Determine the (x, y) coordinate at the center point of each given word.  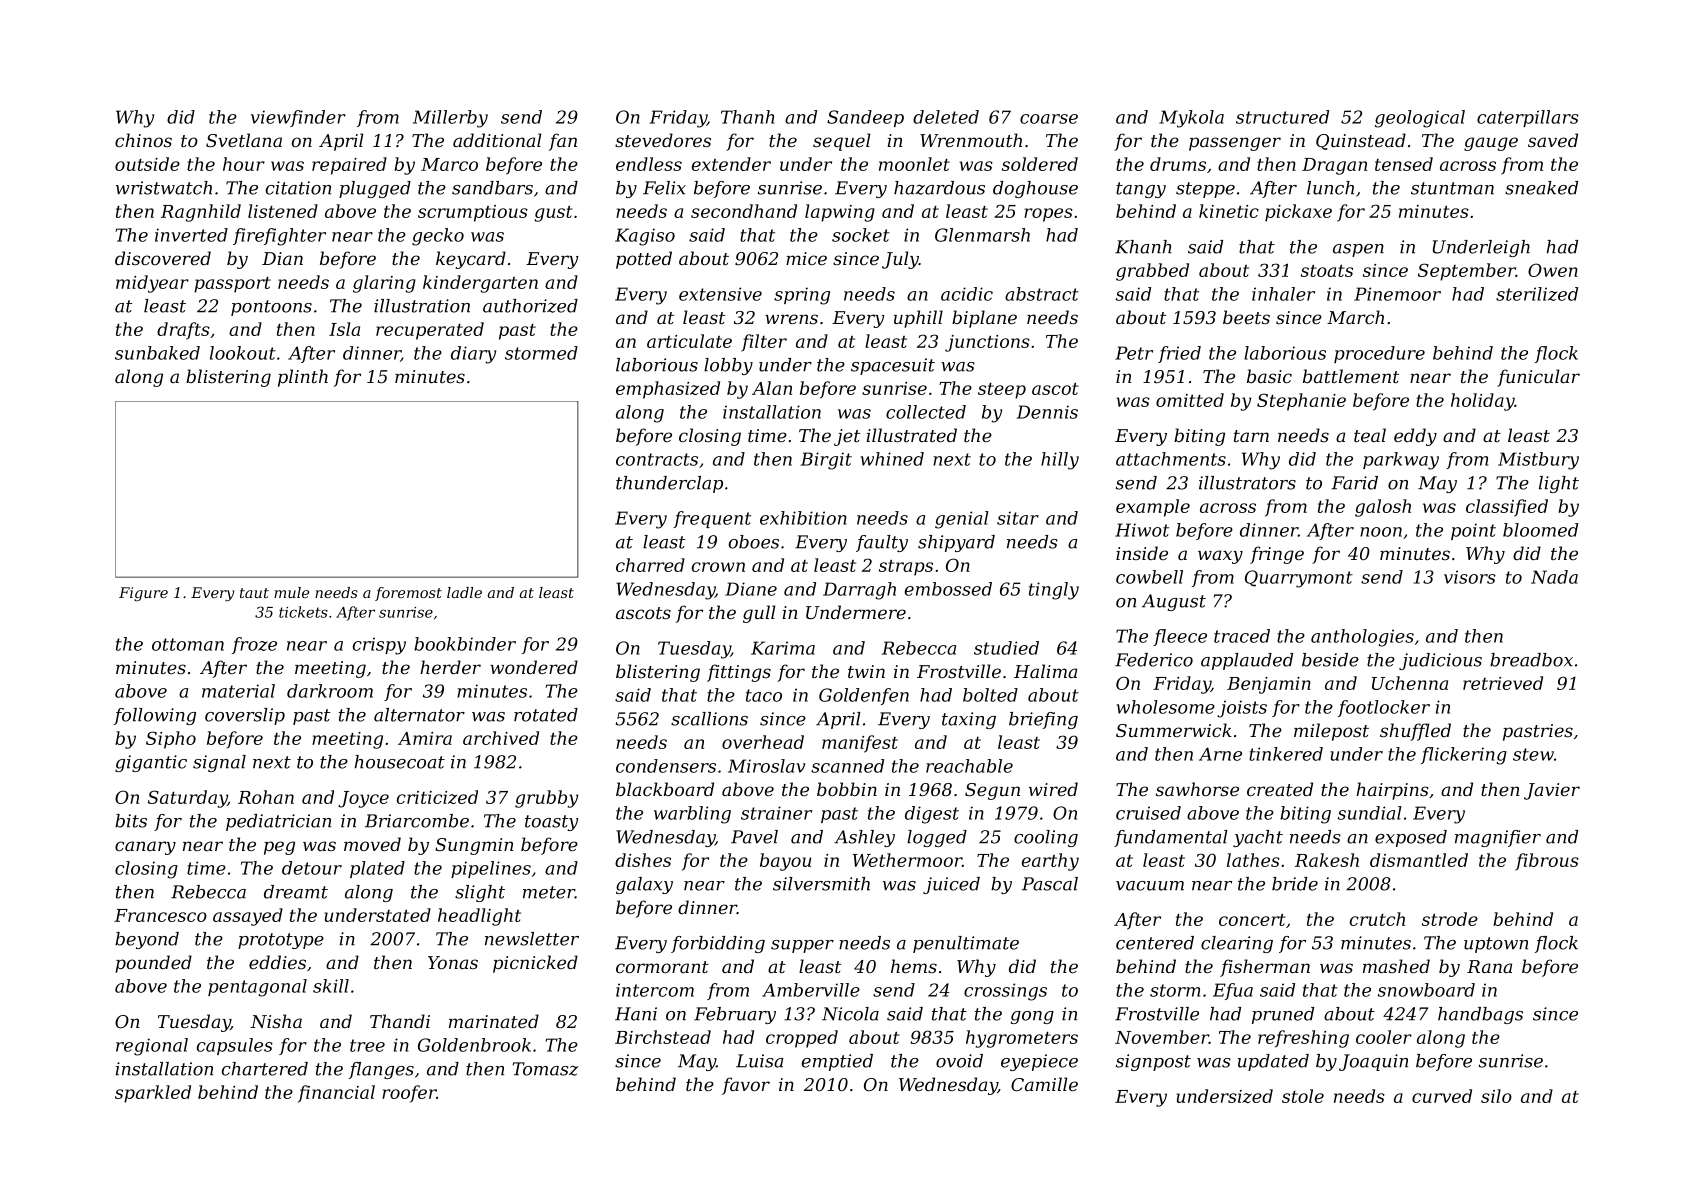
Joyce (363, 799)
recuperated (430, 331)
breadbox (1531, 660)
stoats (1327, 271)
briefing (1043, 720)
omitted (1190, 400)
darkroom (330, 691)
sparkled (153, 1094)
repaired (349, 166)
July (900, 260)
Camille (1044, 1084)
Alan (772, 388)
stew (1533, 754)
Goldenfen (864, 696)
